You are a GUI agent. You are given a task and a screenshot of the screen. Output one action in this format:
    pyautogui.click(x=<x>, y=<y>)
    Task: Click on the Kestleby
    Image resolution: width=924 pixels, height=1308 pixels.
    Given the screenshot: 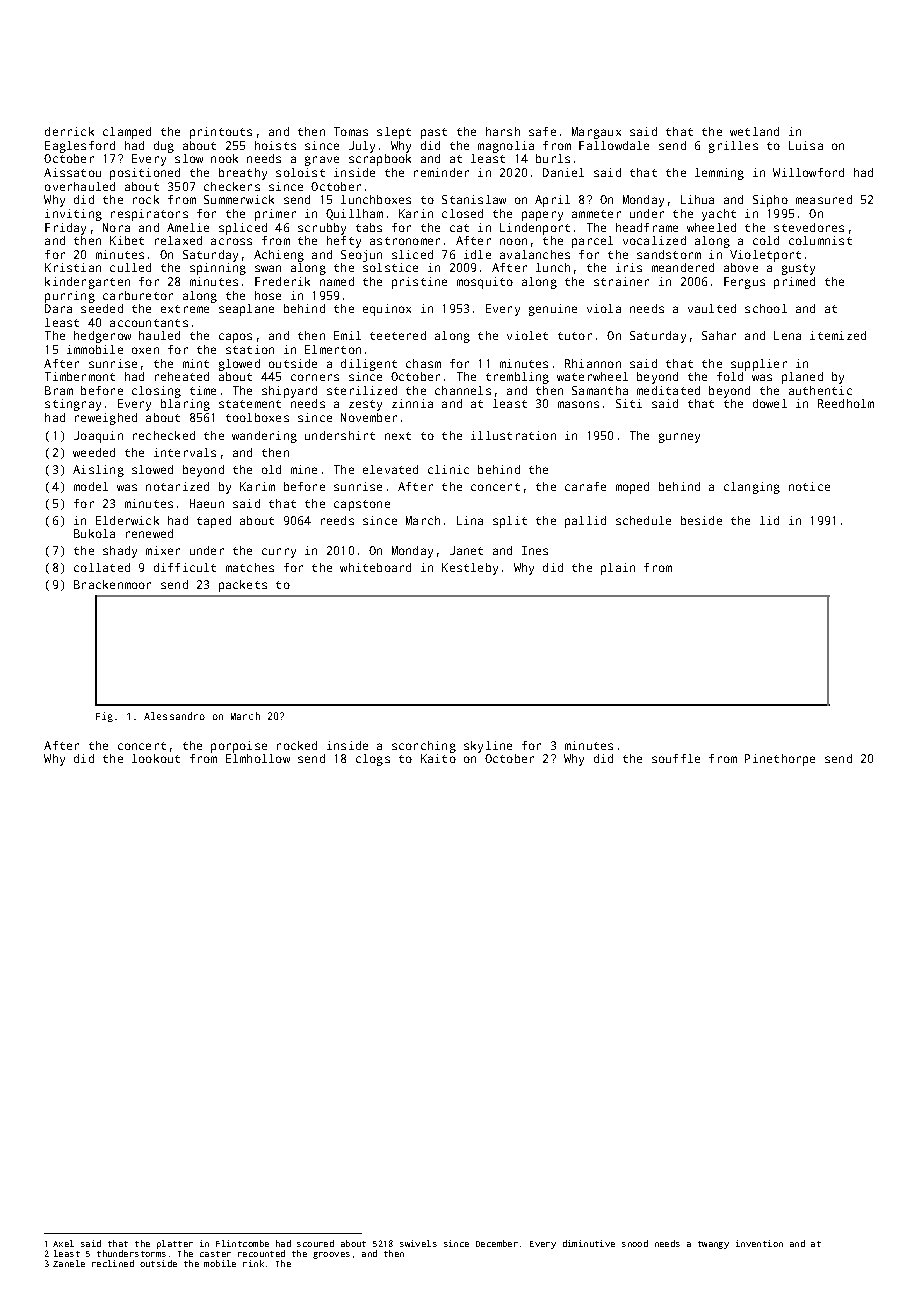 What is the action you would take?
    pyautogui.click(x=470, y=569)
